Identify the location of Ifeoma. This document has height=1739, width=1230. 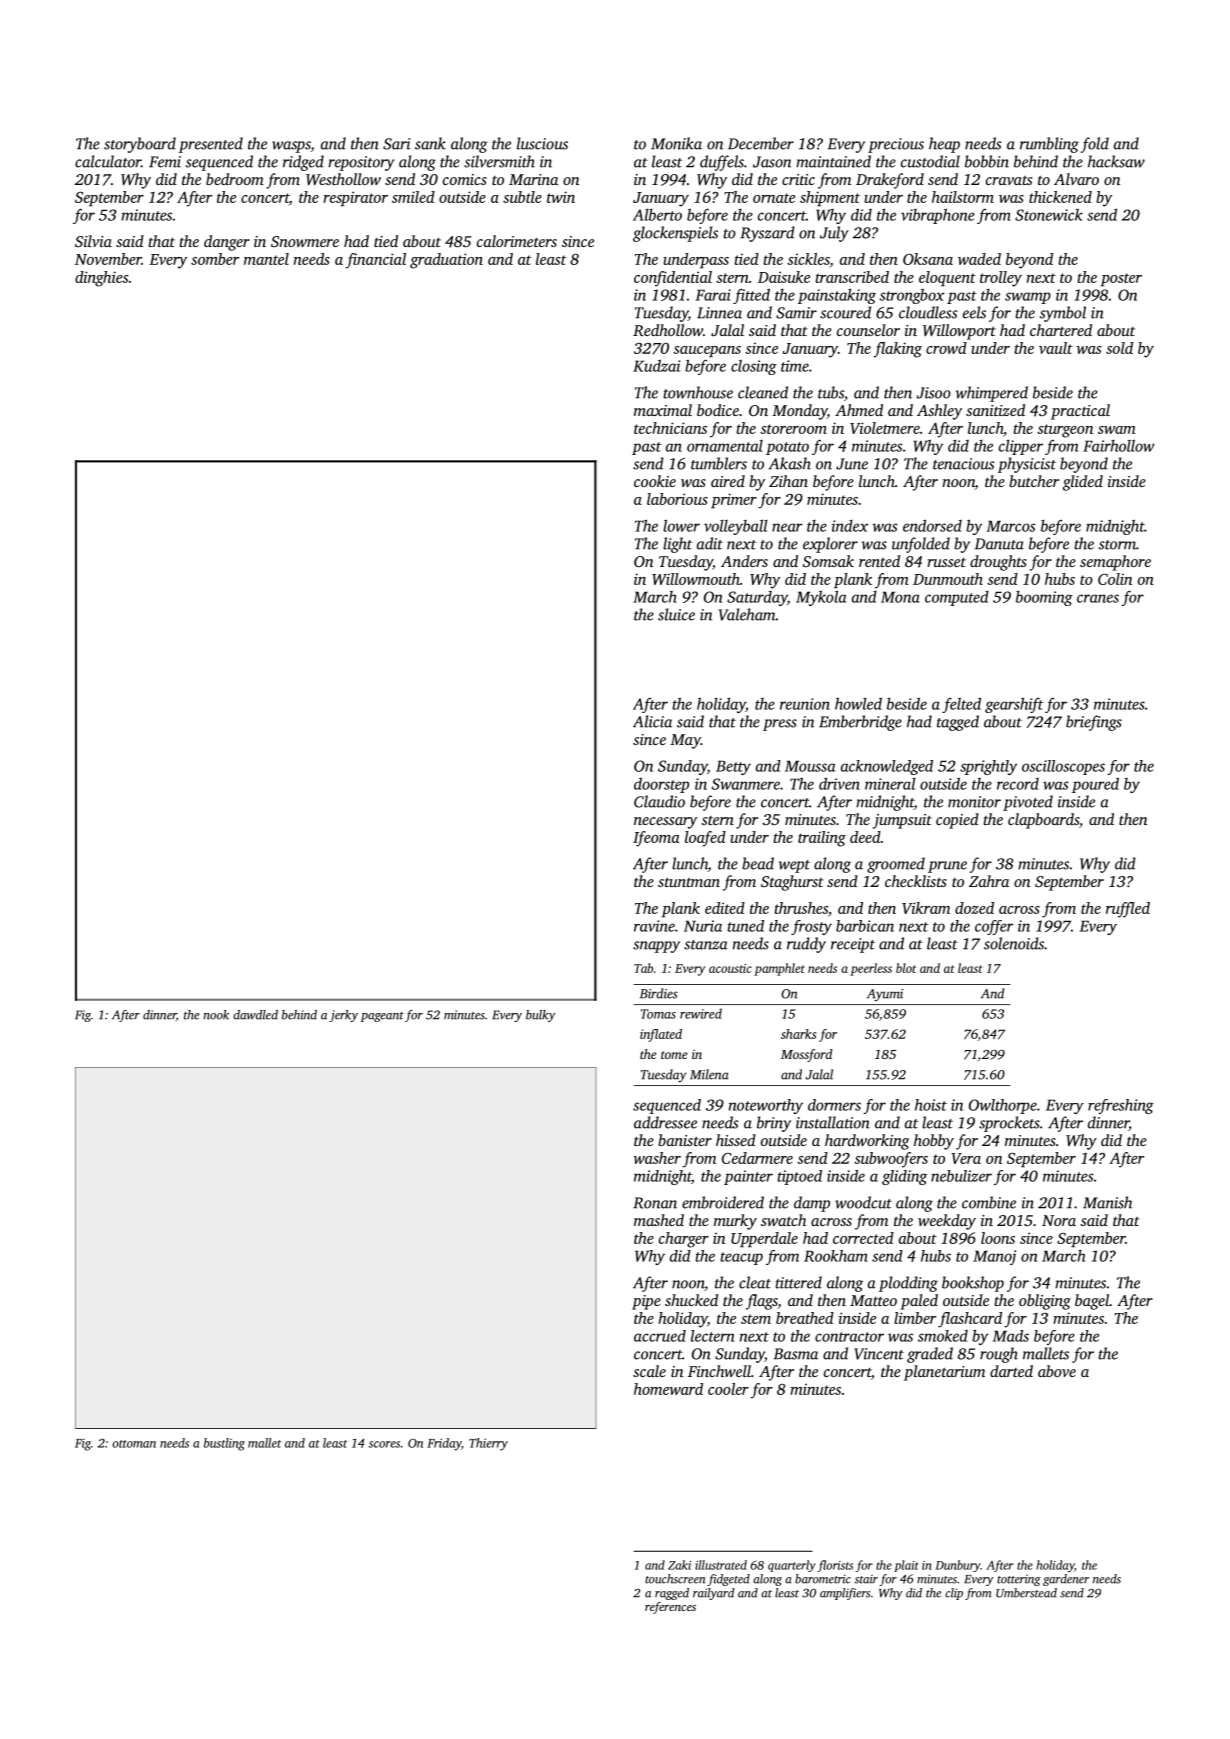
(656, 839).
